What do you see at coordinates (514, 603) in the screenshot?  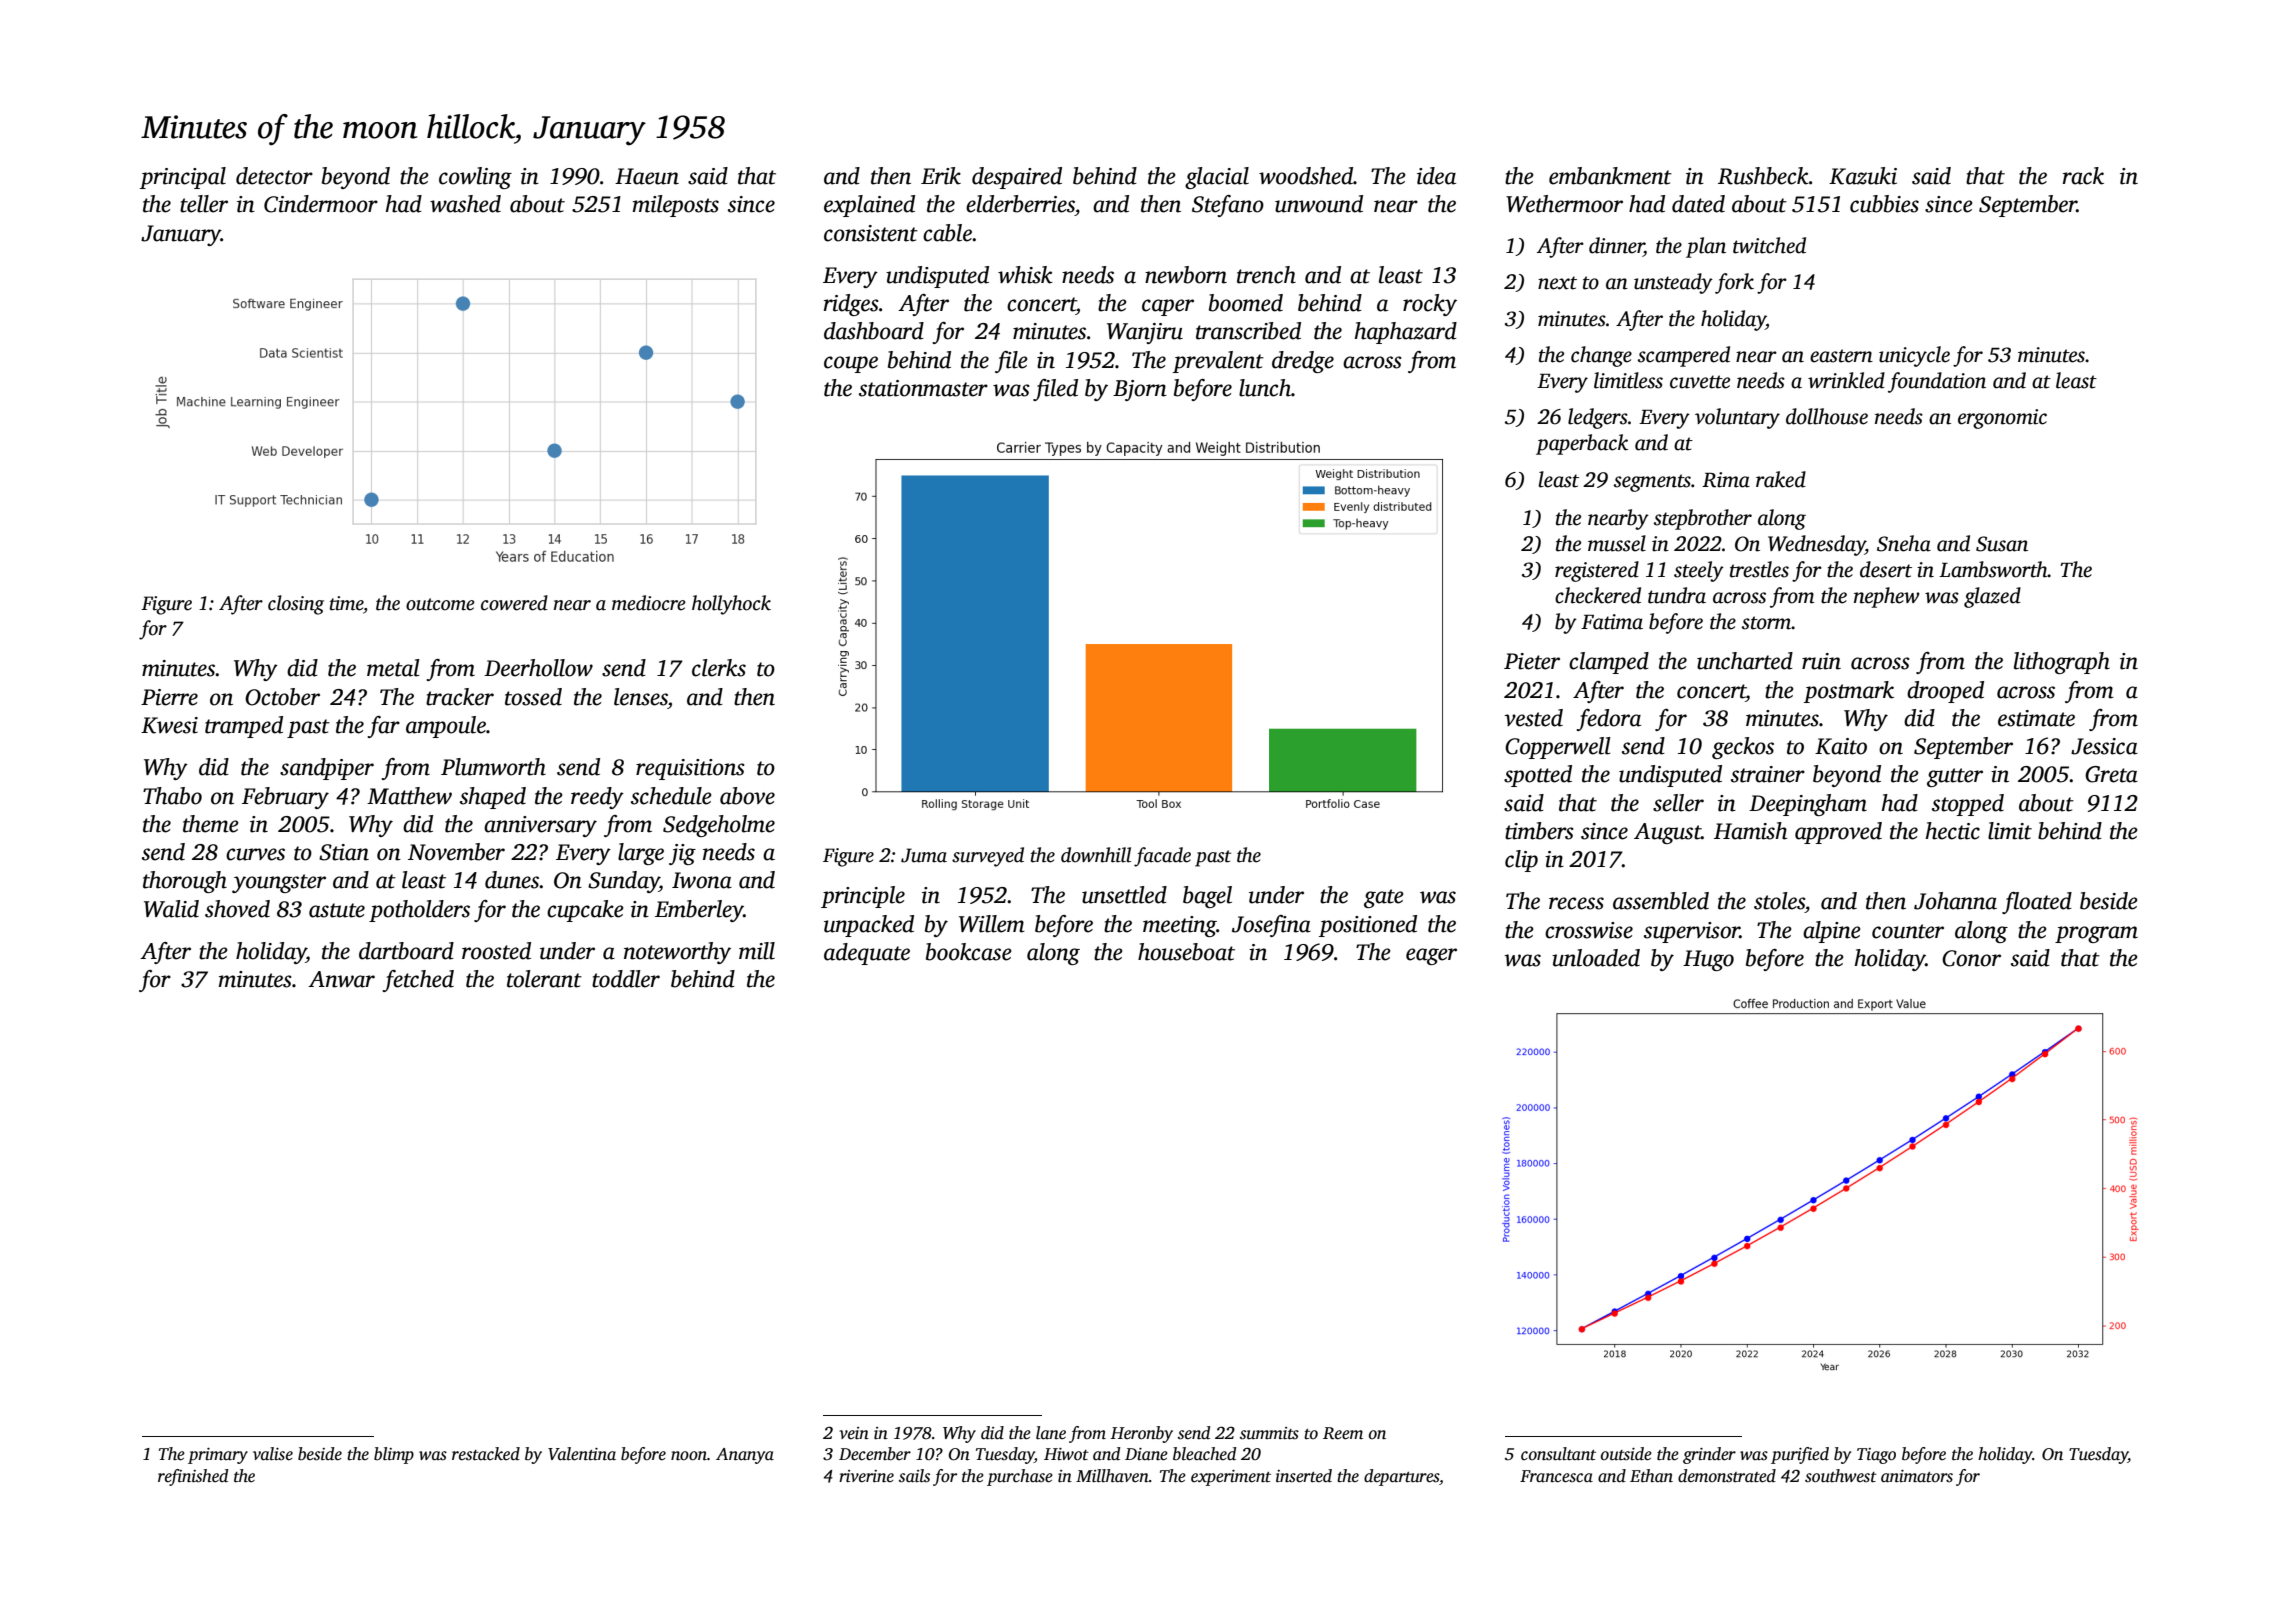 I see `cowered` at bounding box center [514, 603].
